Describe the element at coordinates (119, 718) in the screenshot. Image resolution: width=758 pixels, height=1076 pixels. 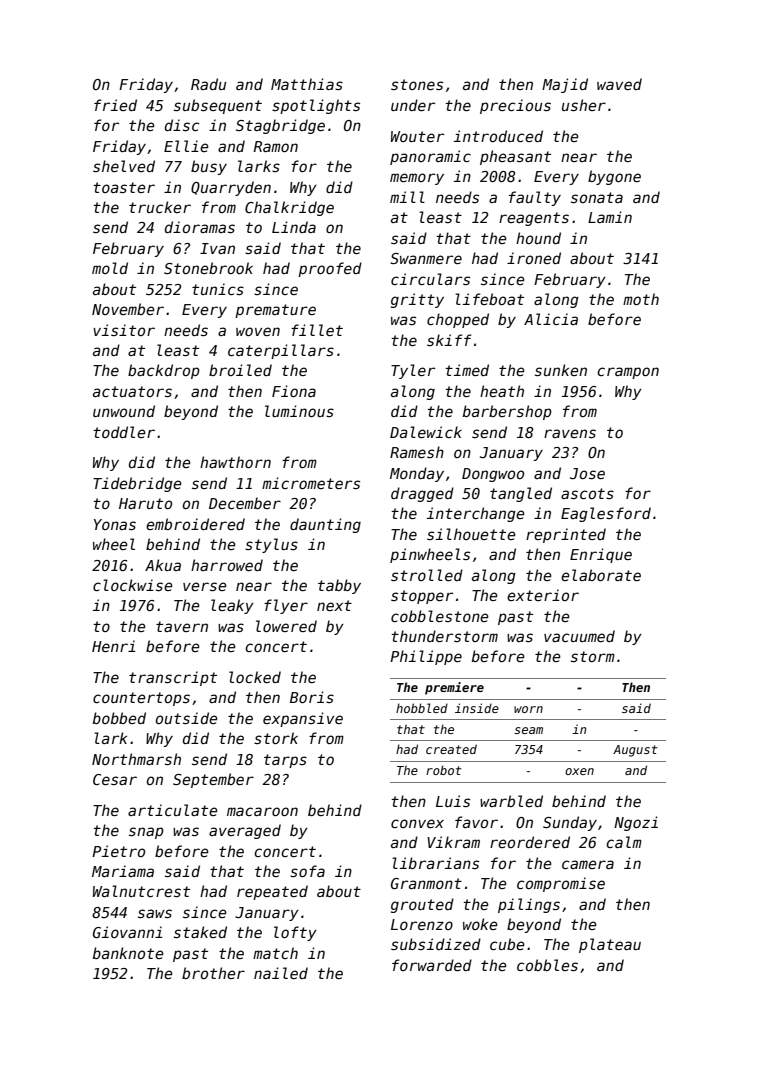
I see `bobbed` at that location.
